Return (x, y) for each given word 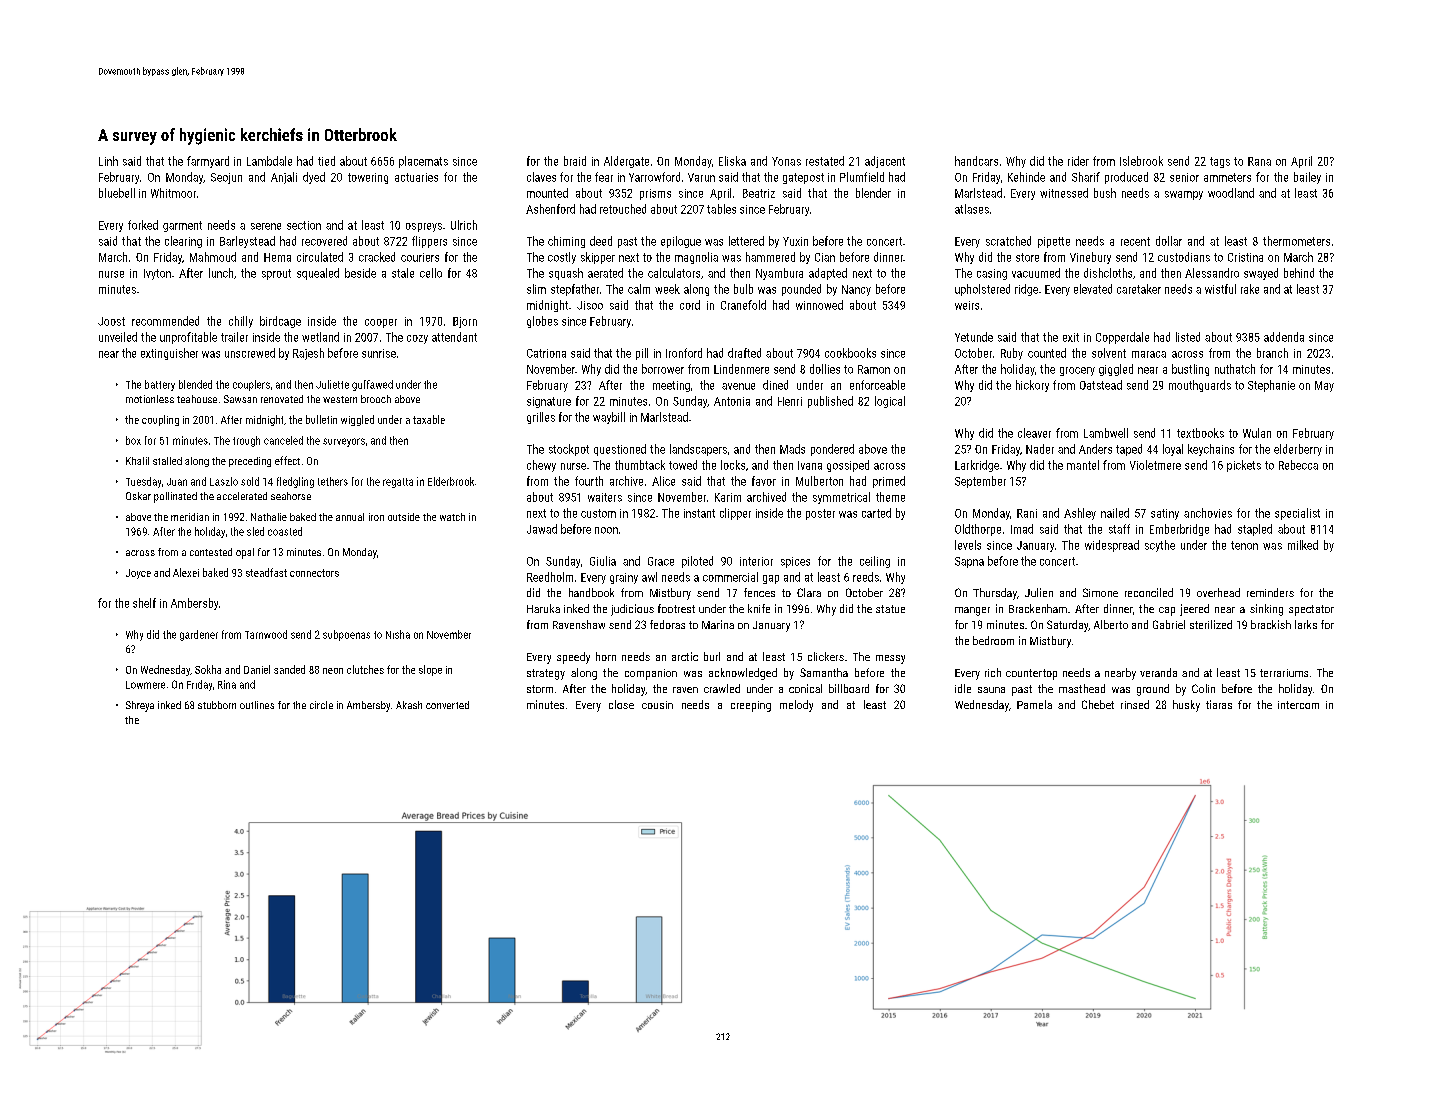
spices (795, 562)
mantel (1083, 465)
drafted (744, 353)
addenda (1284, 337)
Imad (1022, 529)
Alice (663, 481)
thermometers (1296, 241)
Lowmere (145, 685)
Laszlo (224, 481)
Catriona (546, 353)
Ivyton (157, 274)
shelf (144, 603)
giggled (1116, 370)
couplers (251, 385)
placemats (423, 162)
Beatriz (759, 193)
